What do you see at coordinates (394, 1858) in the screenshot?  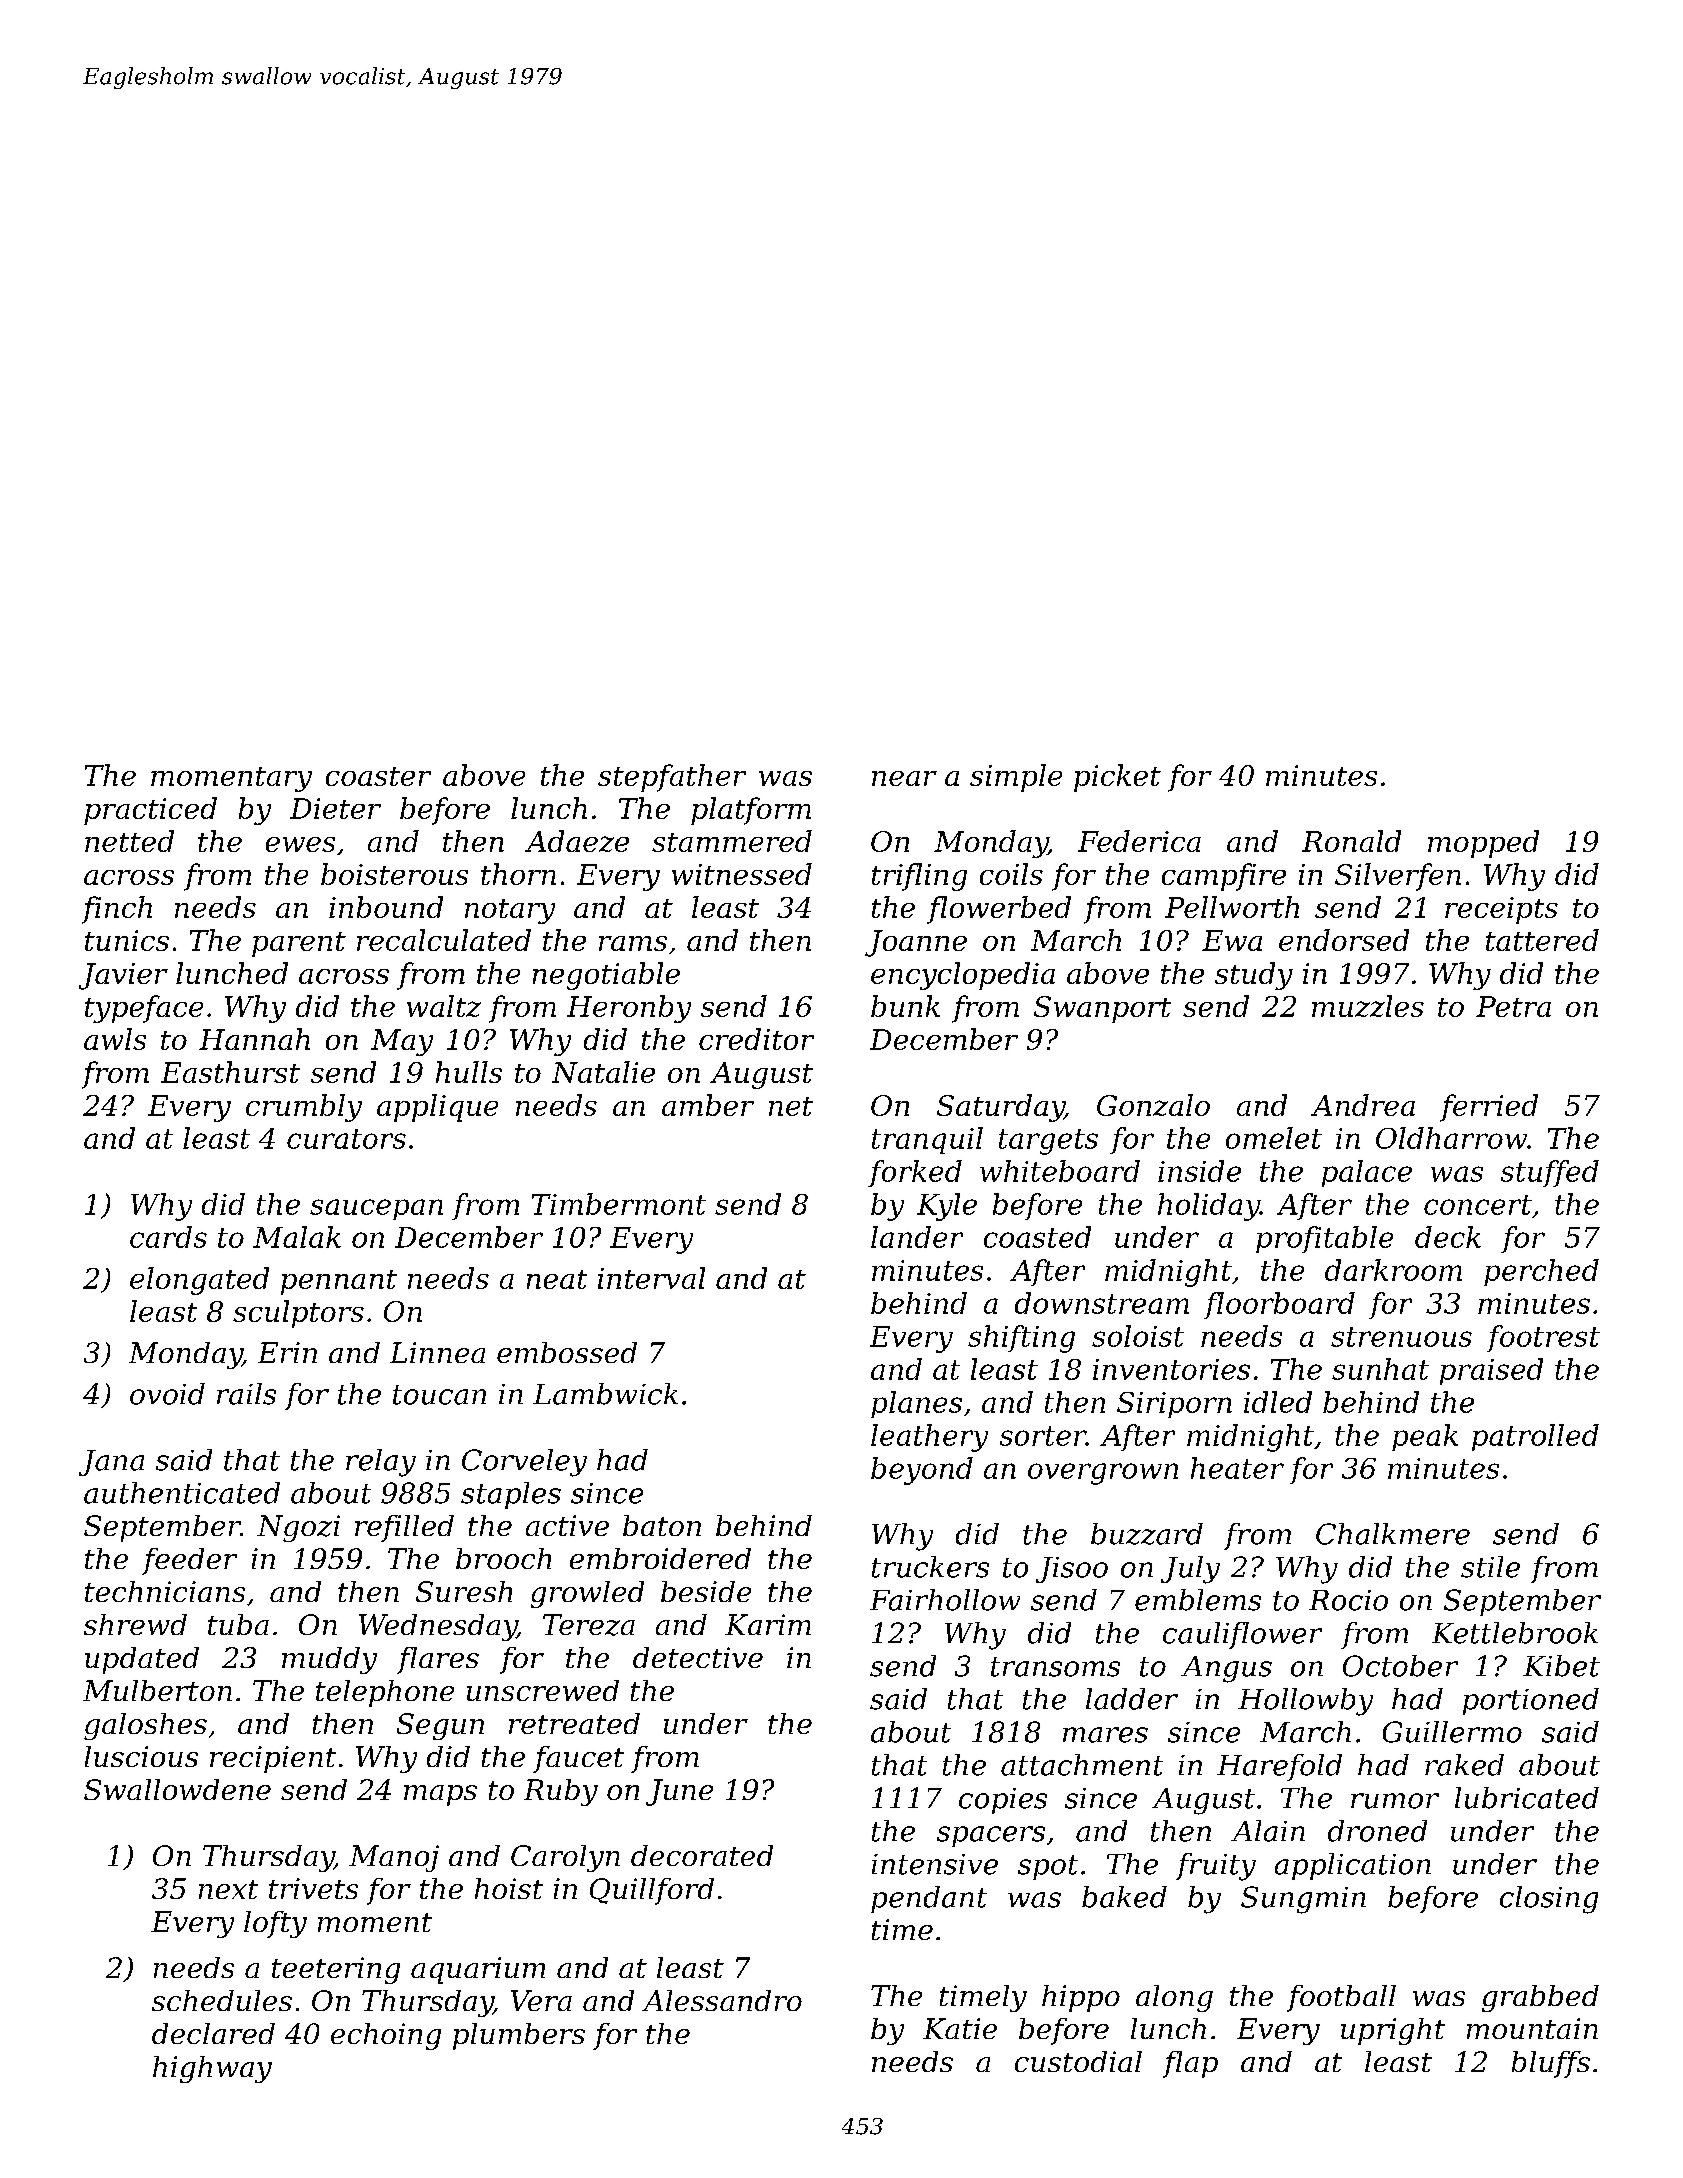 I see `Manoj` at bounding box center [394, 1858].
